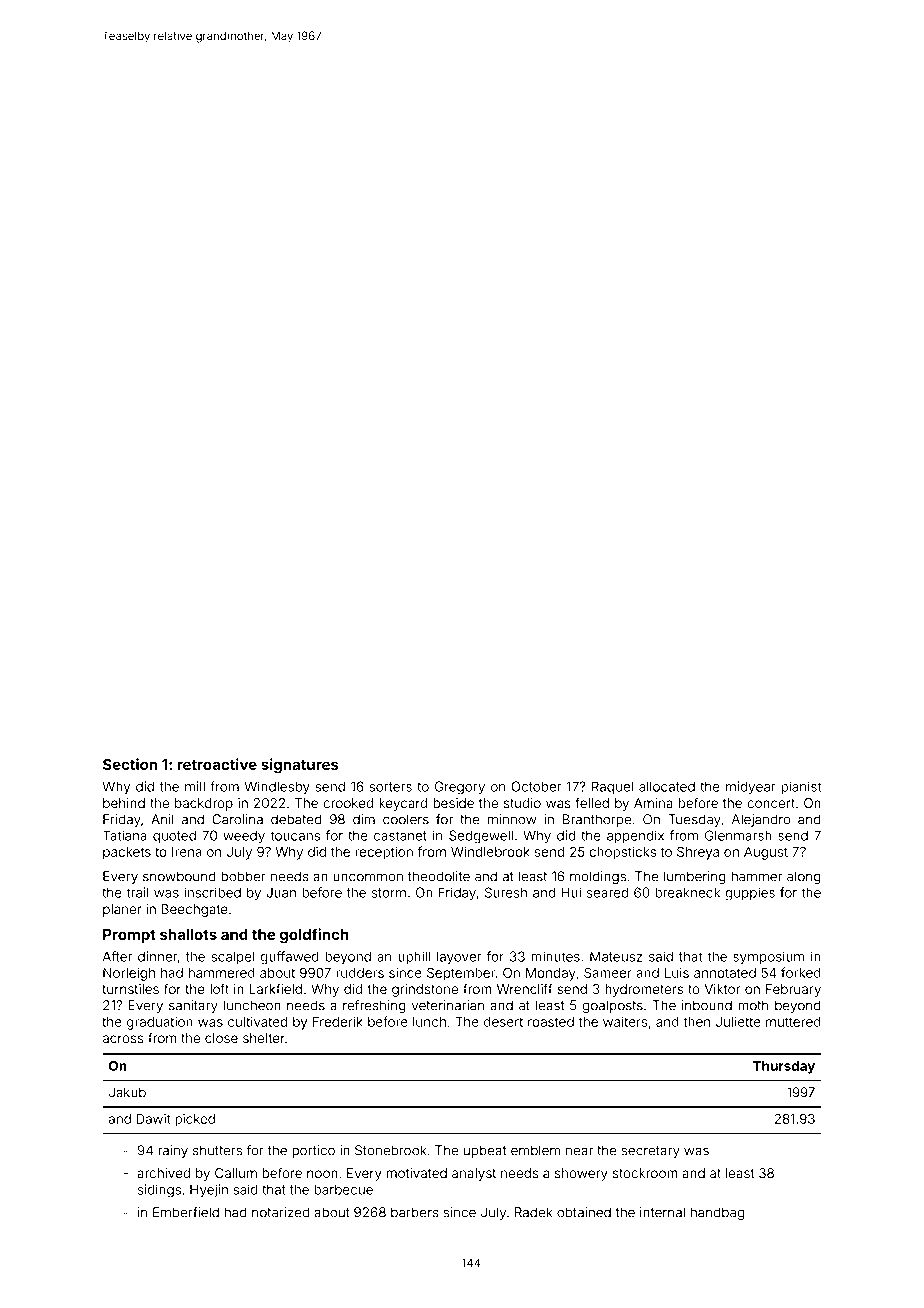 The image size is (924, 1308). What do you see at coordinates (153, 1119) in the screenshot?
I see `Dawit` at bounding box center [153, 1119].
